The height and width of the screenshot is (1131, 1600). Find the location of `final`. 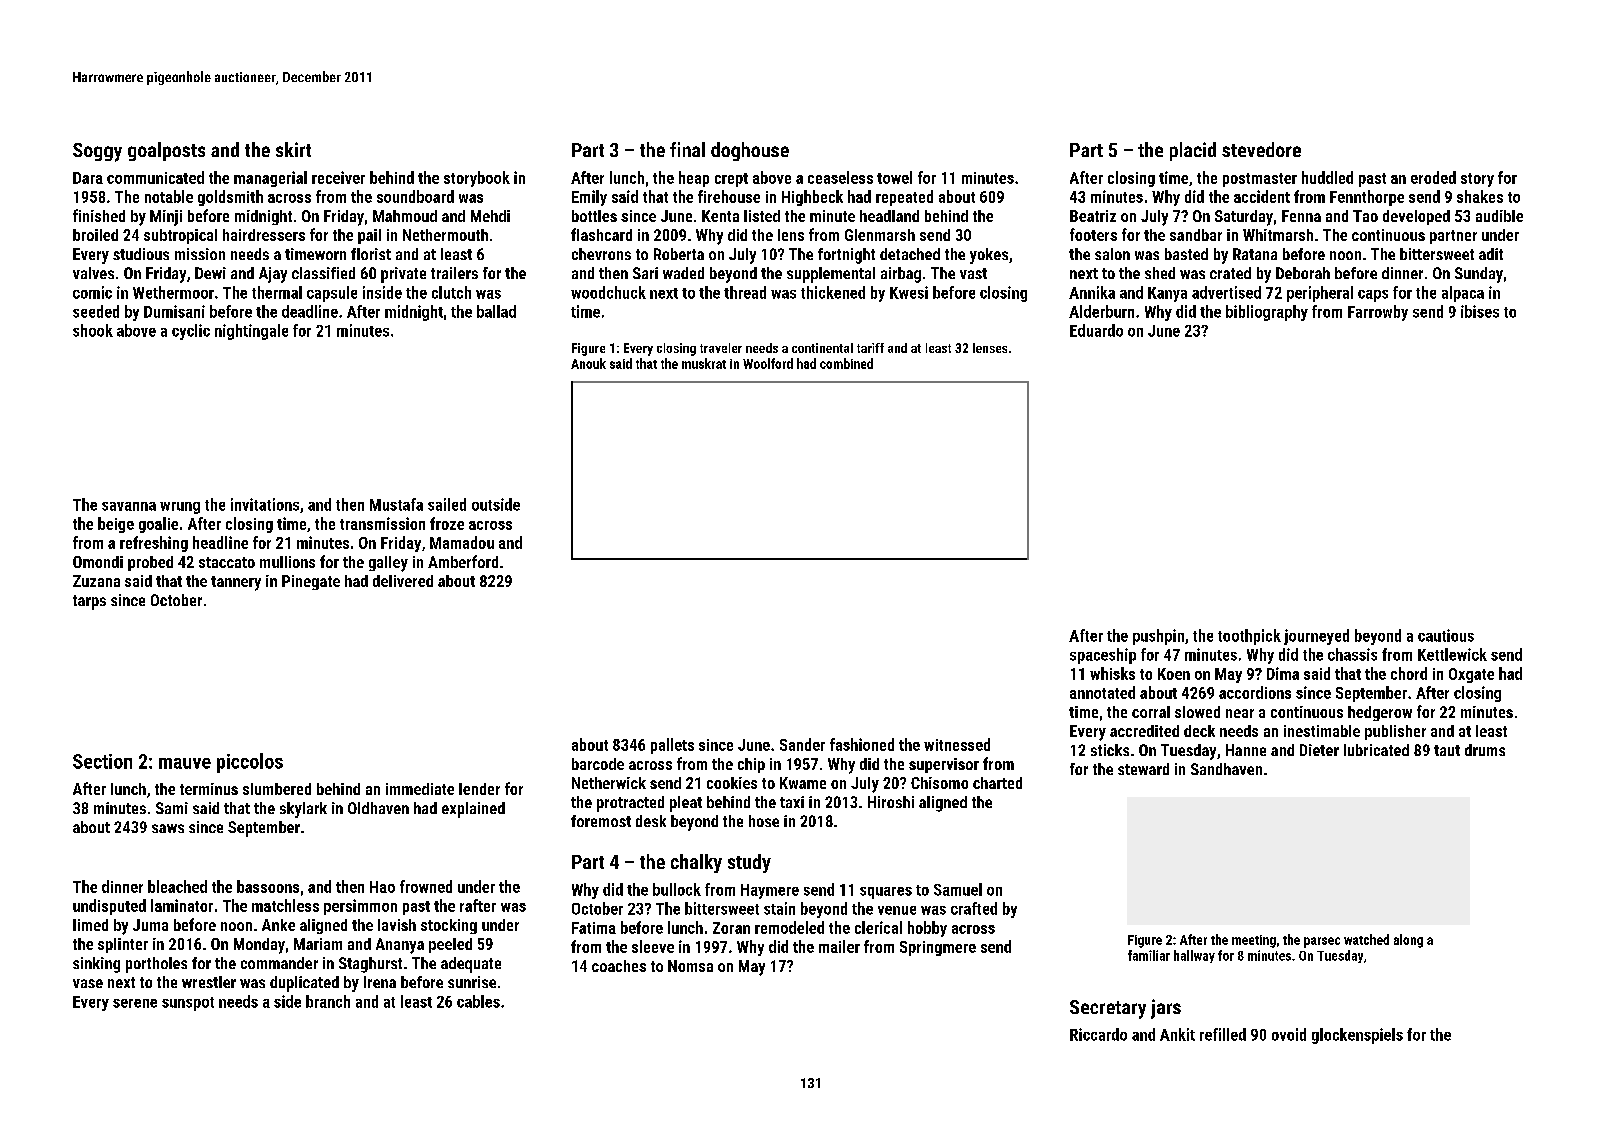

final is located at coordinates (687, 149).
